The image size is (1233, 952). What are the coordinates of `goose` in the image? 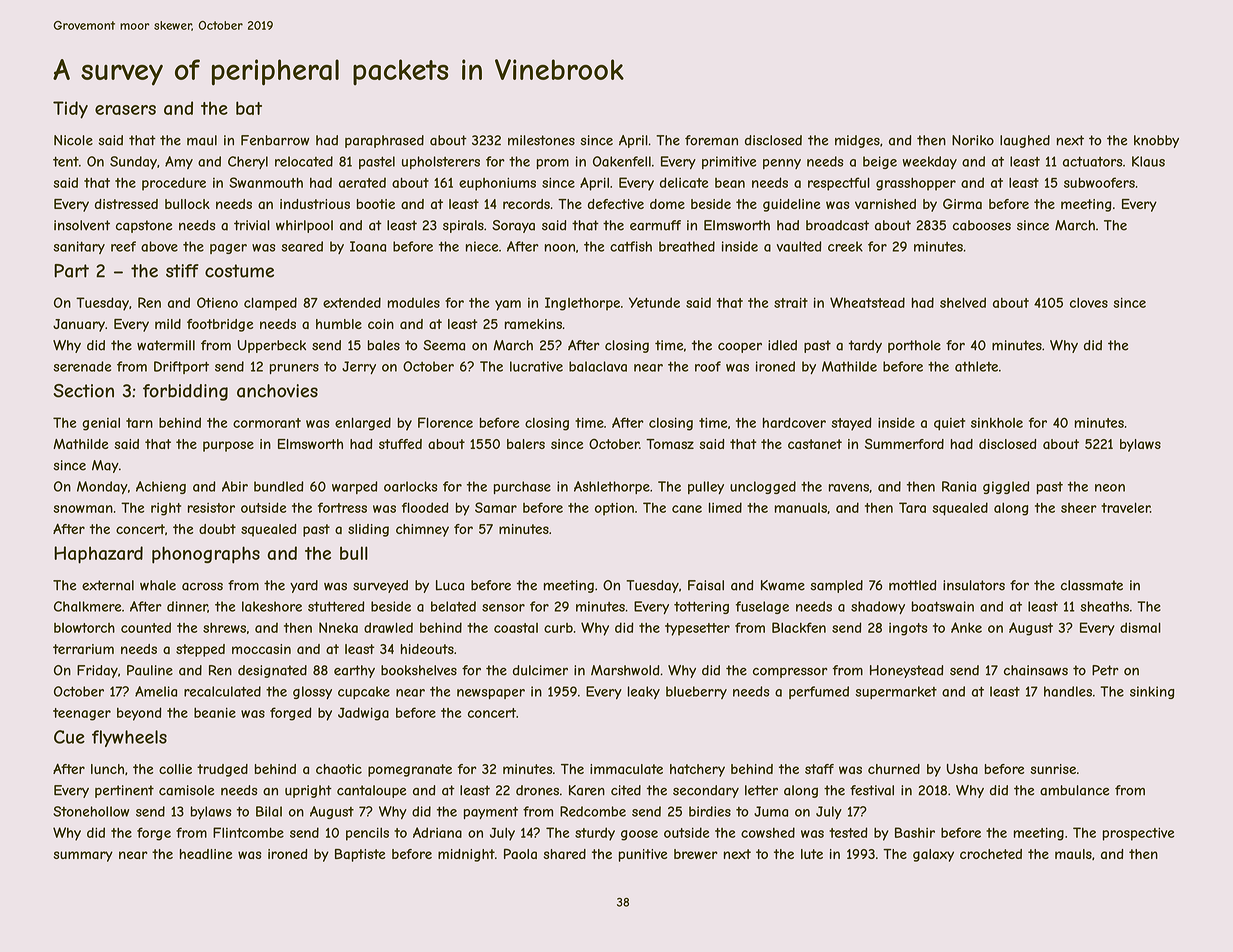 It's located at (639, 835).
